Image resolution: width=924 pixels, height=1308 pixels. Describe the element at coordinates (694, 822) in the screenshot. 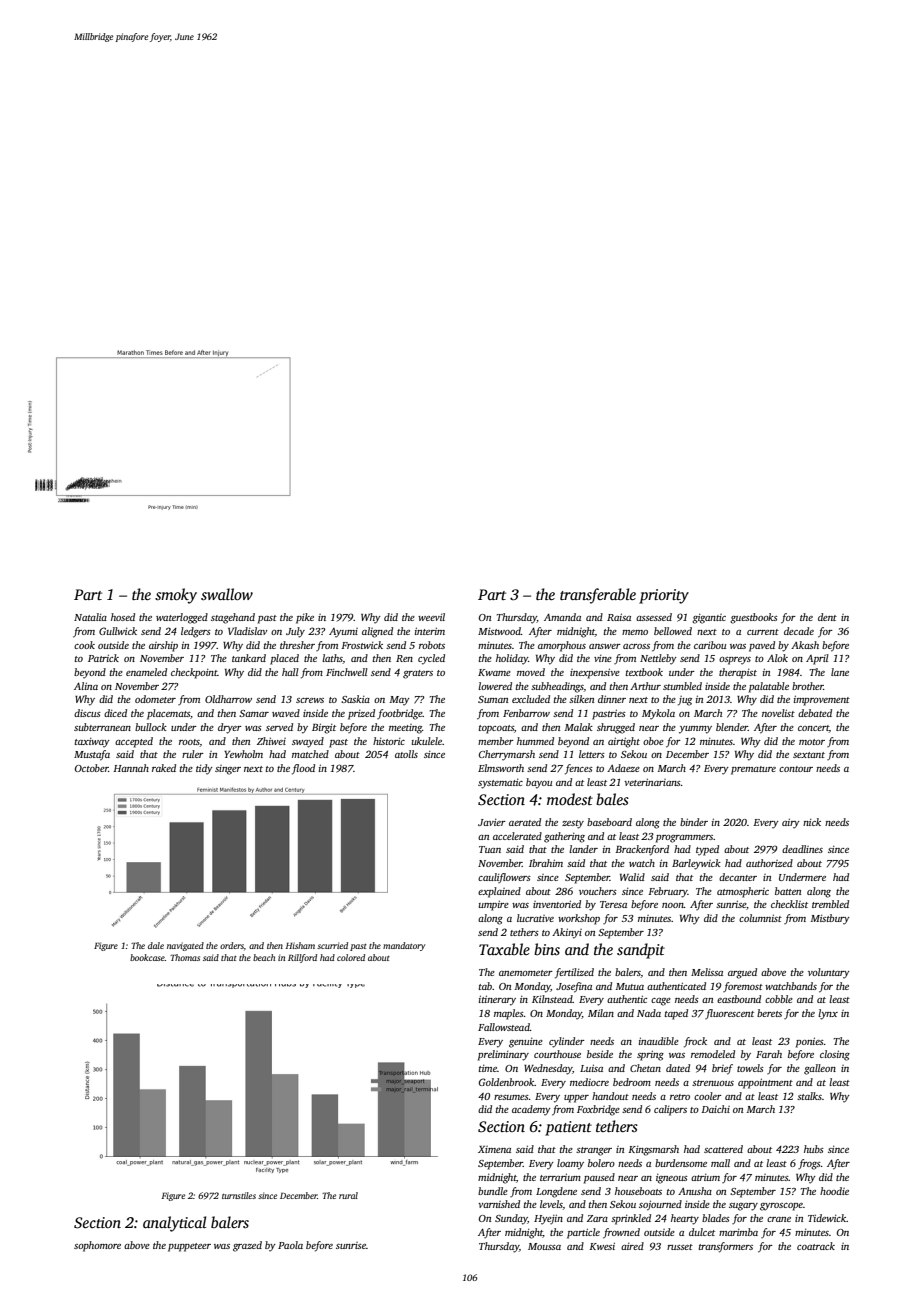

I see `binder` at that location.
